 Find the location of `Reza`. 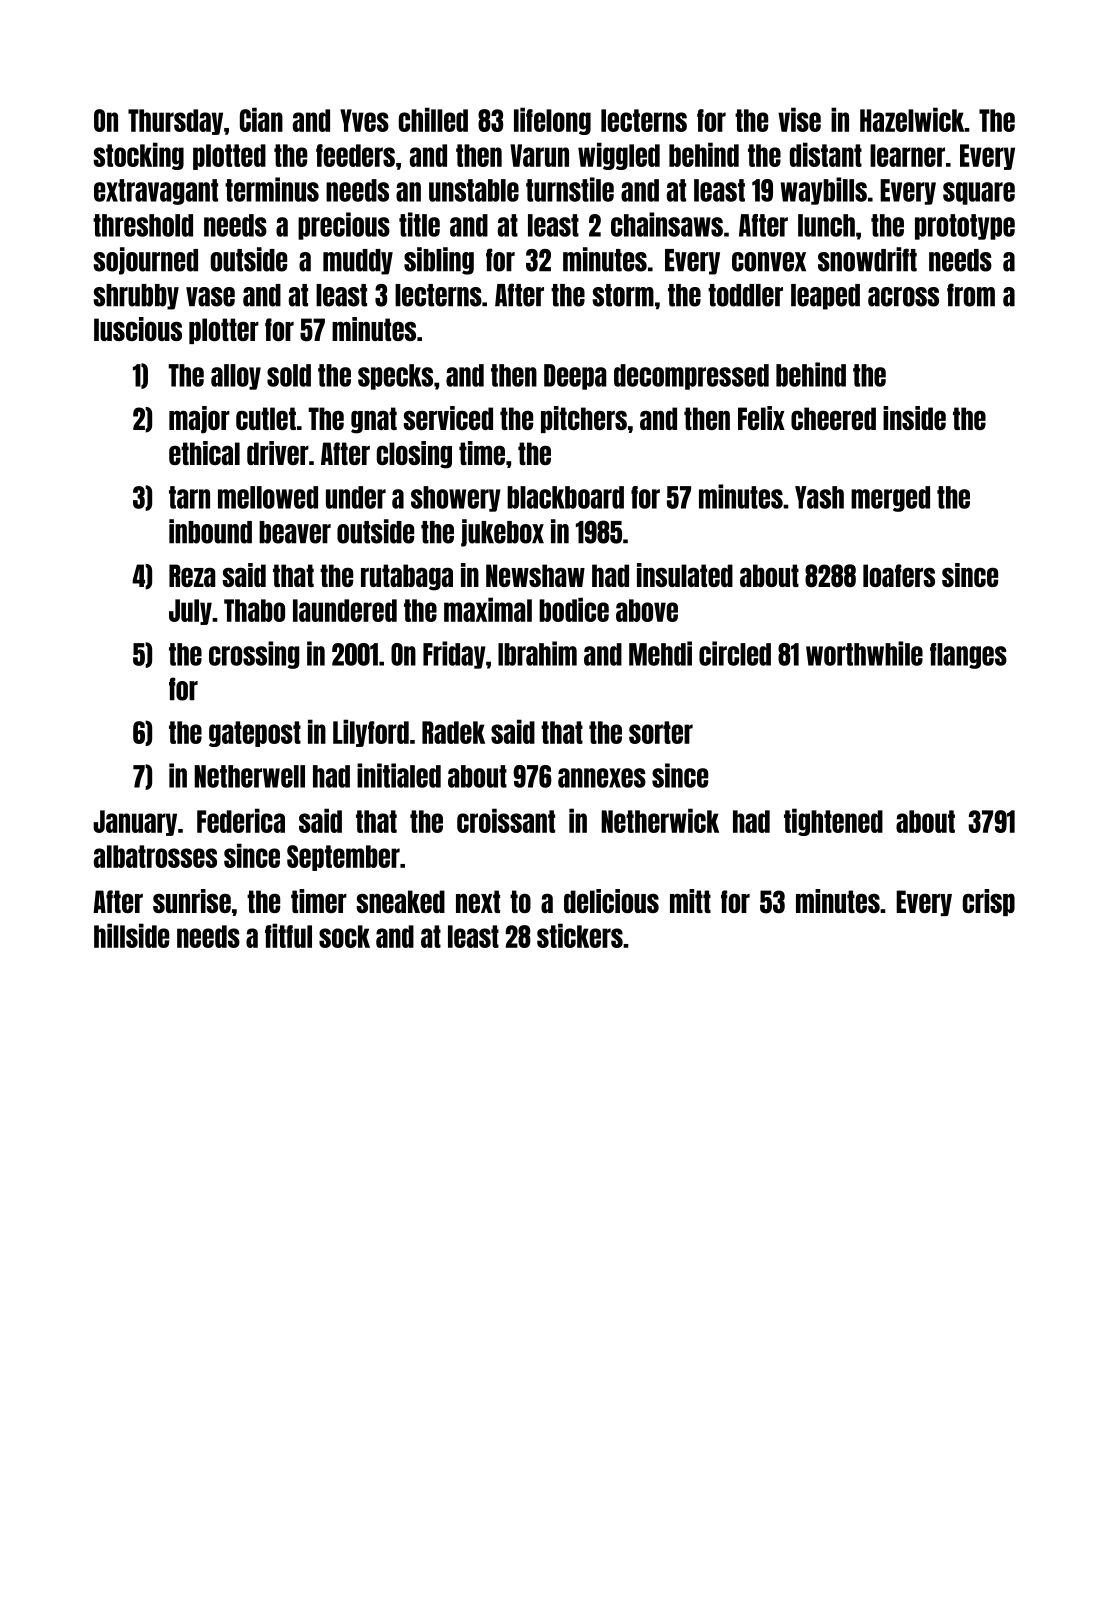

Reza is located at coordinates (192, 575).
